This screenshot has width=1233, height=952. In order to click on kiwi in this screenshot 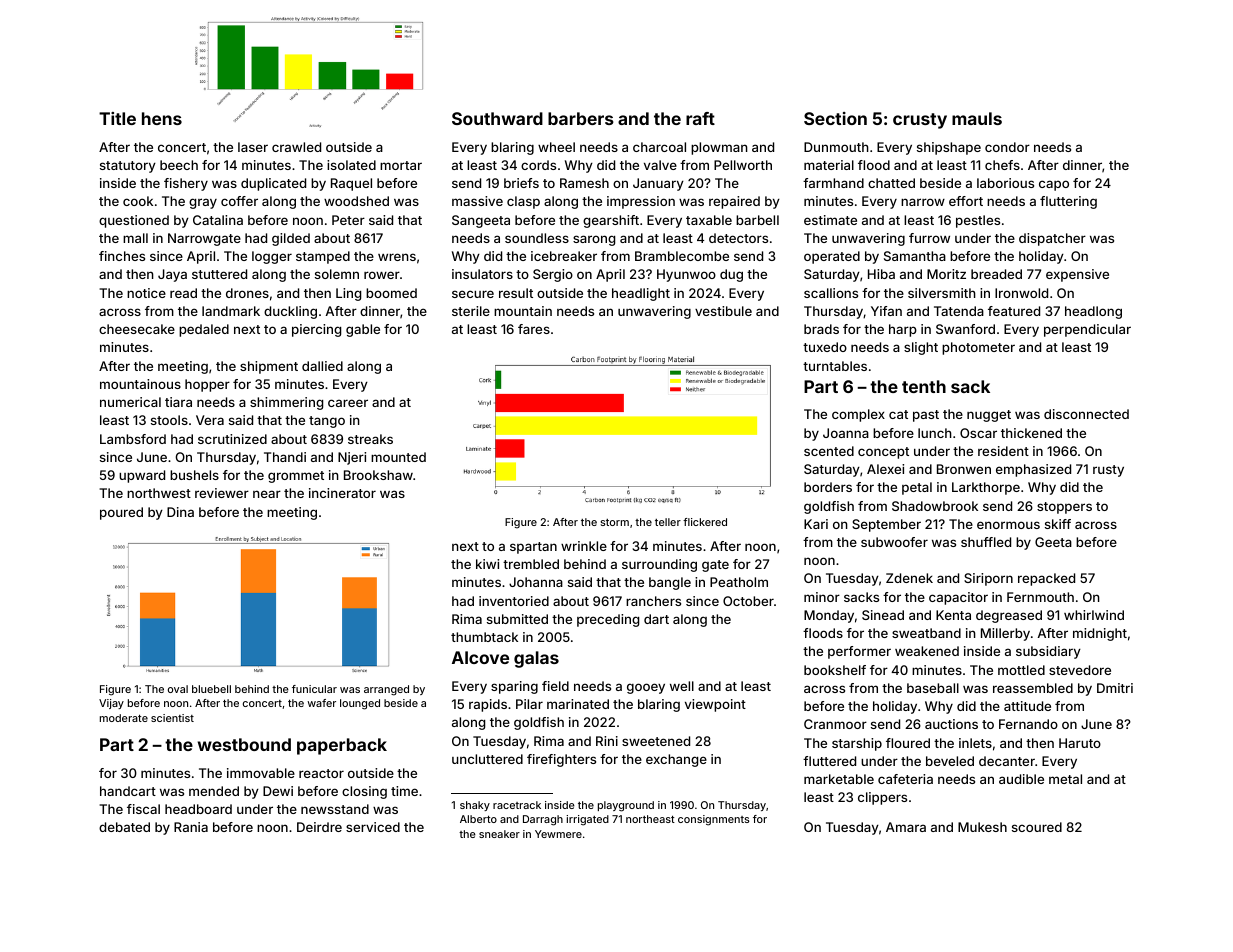, I will do `click(487, 564)`.
